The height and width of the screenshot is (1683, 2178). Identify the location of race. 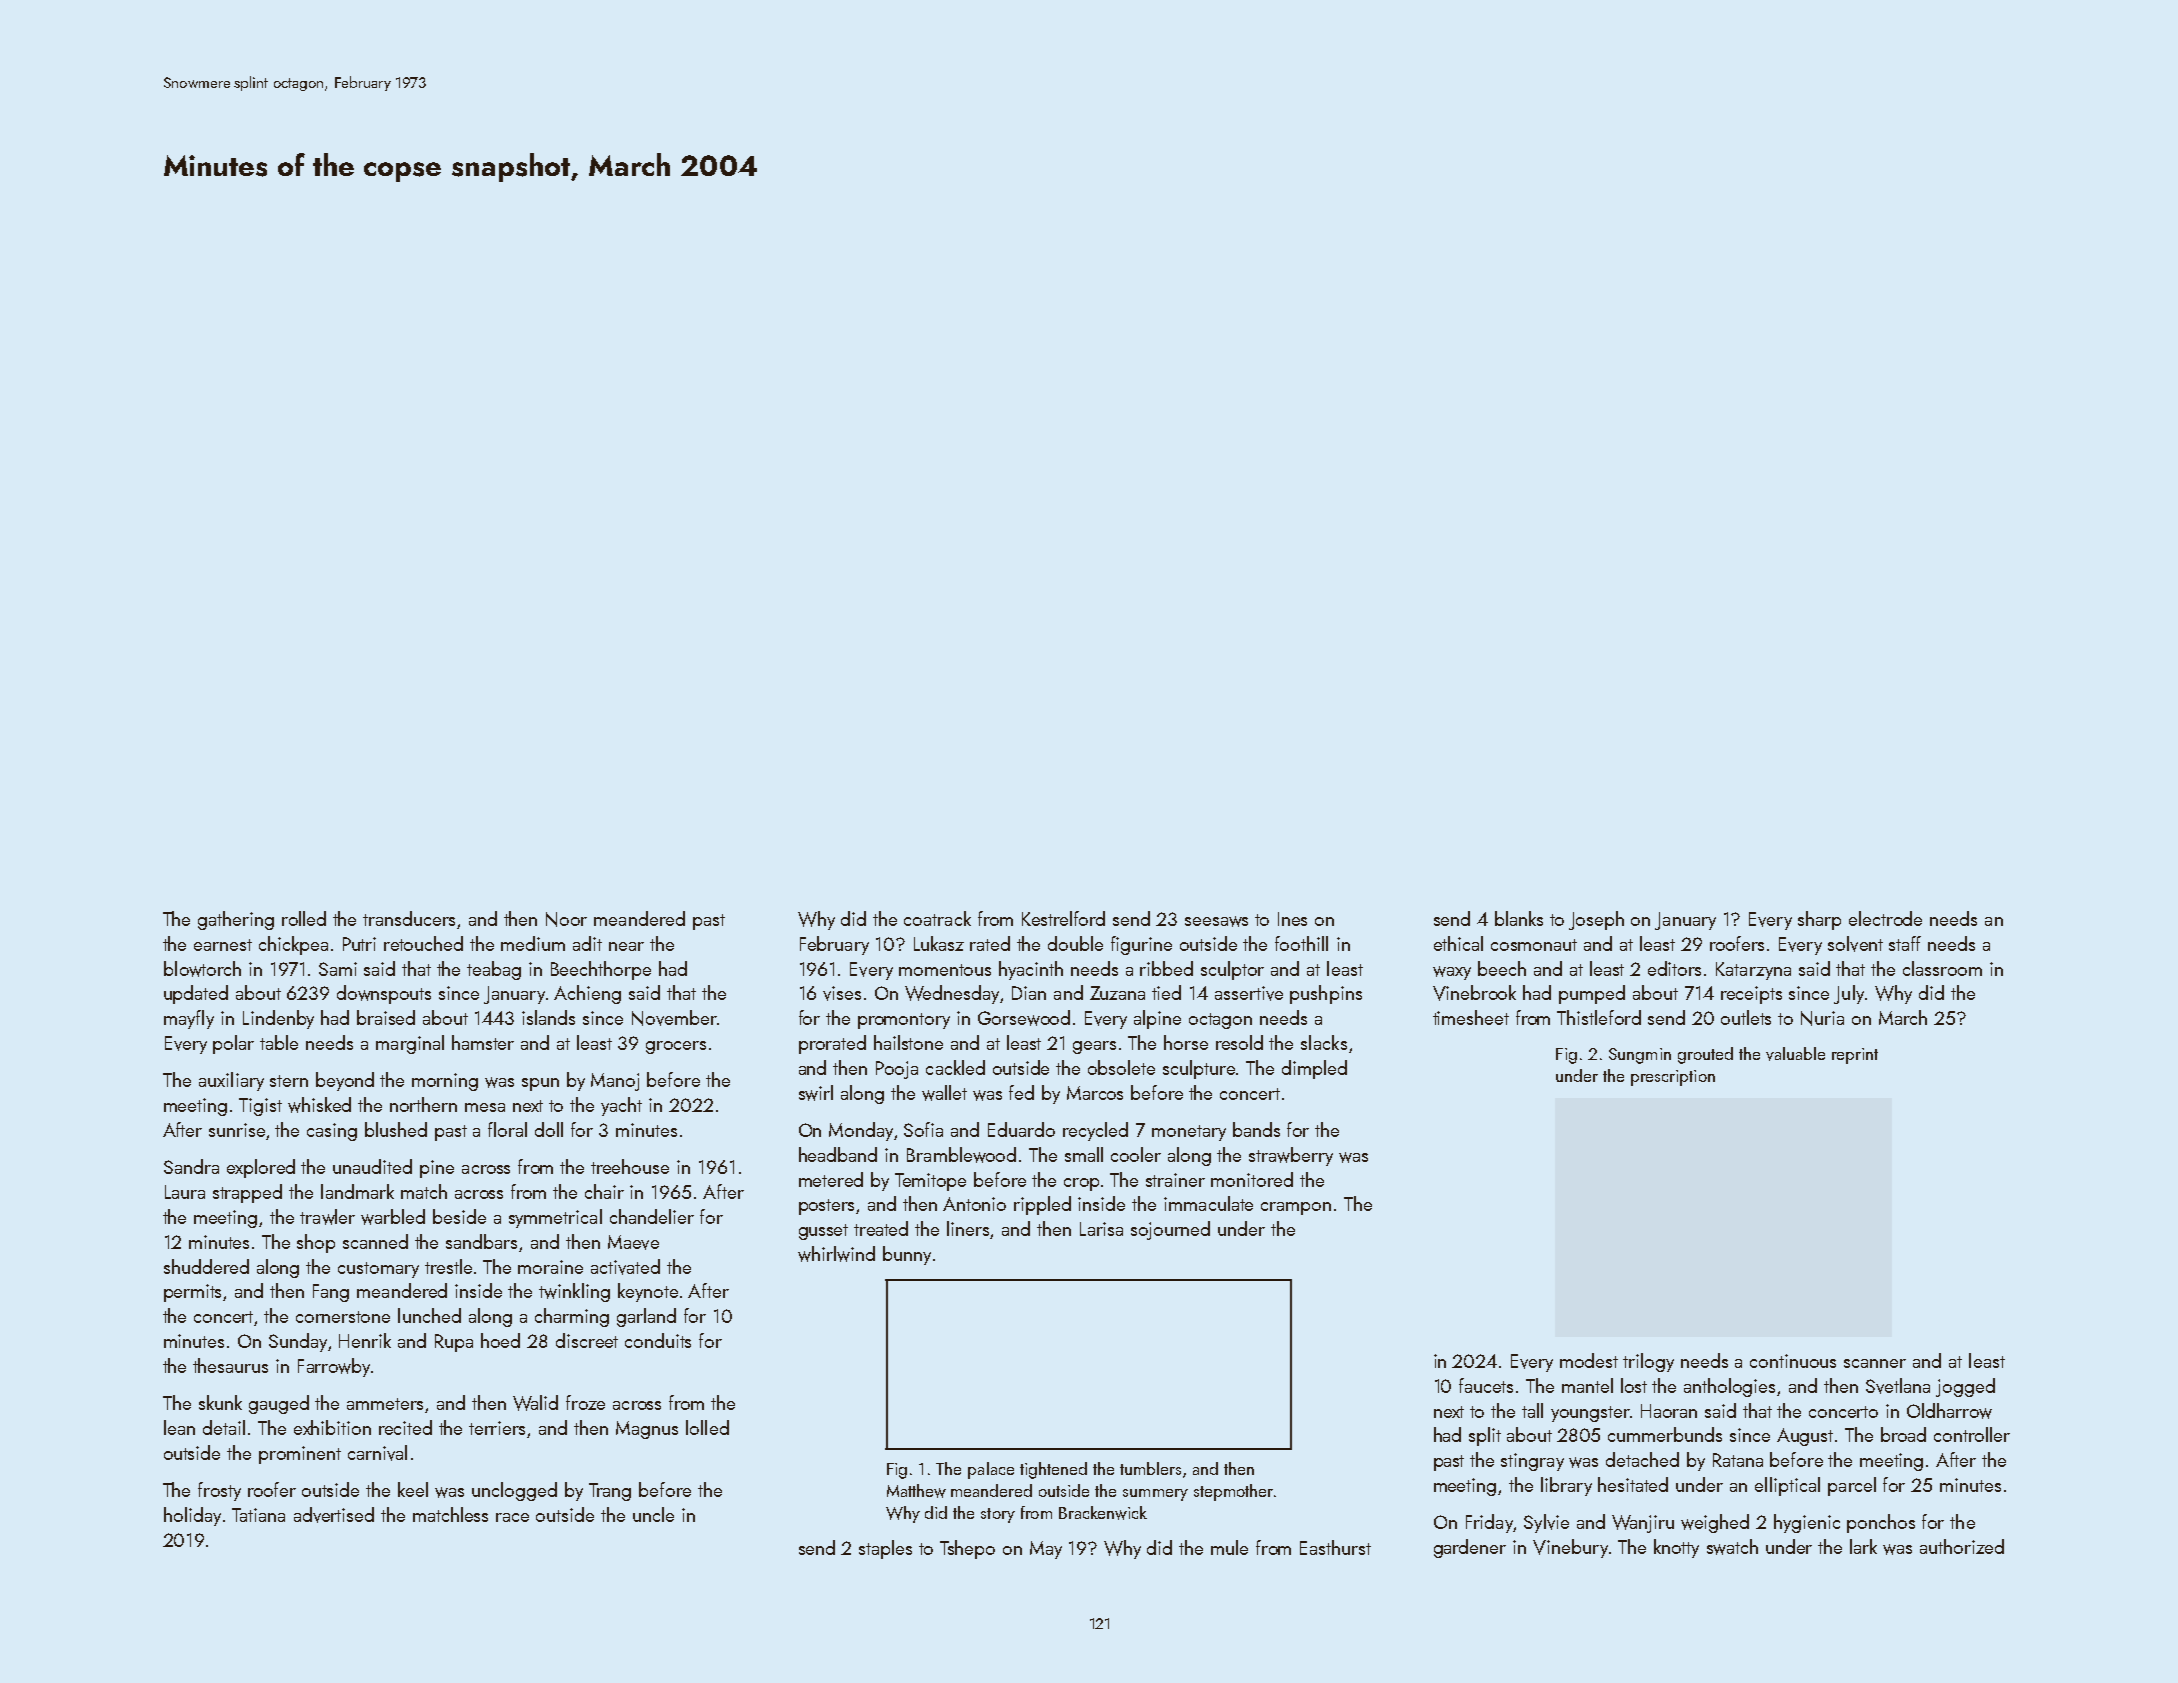
(512, 1517).
